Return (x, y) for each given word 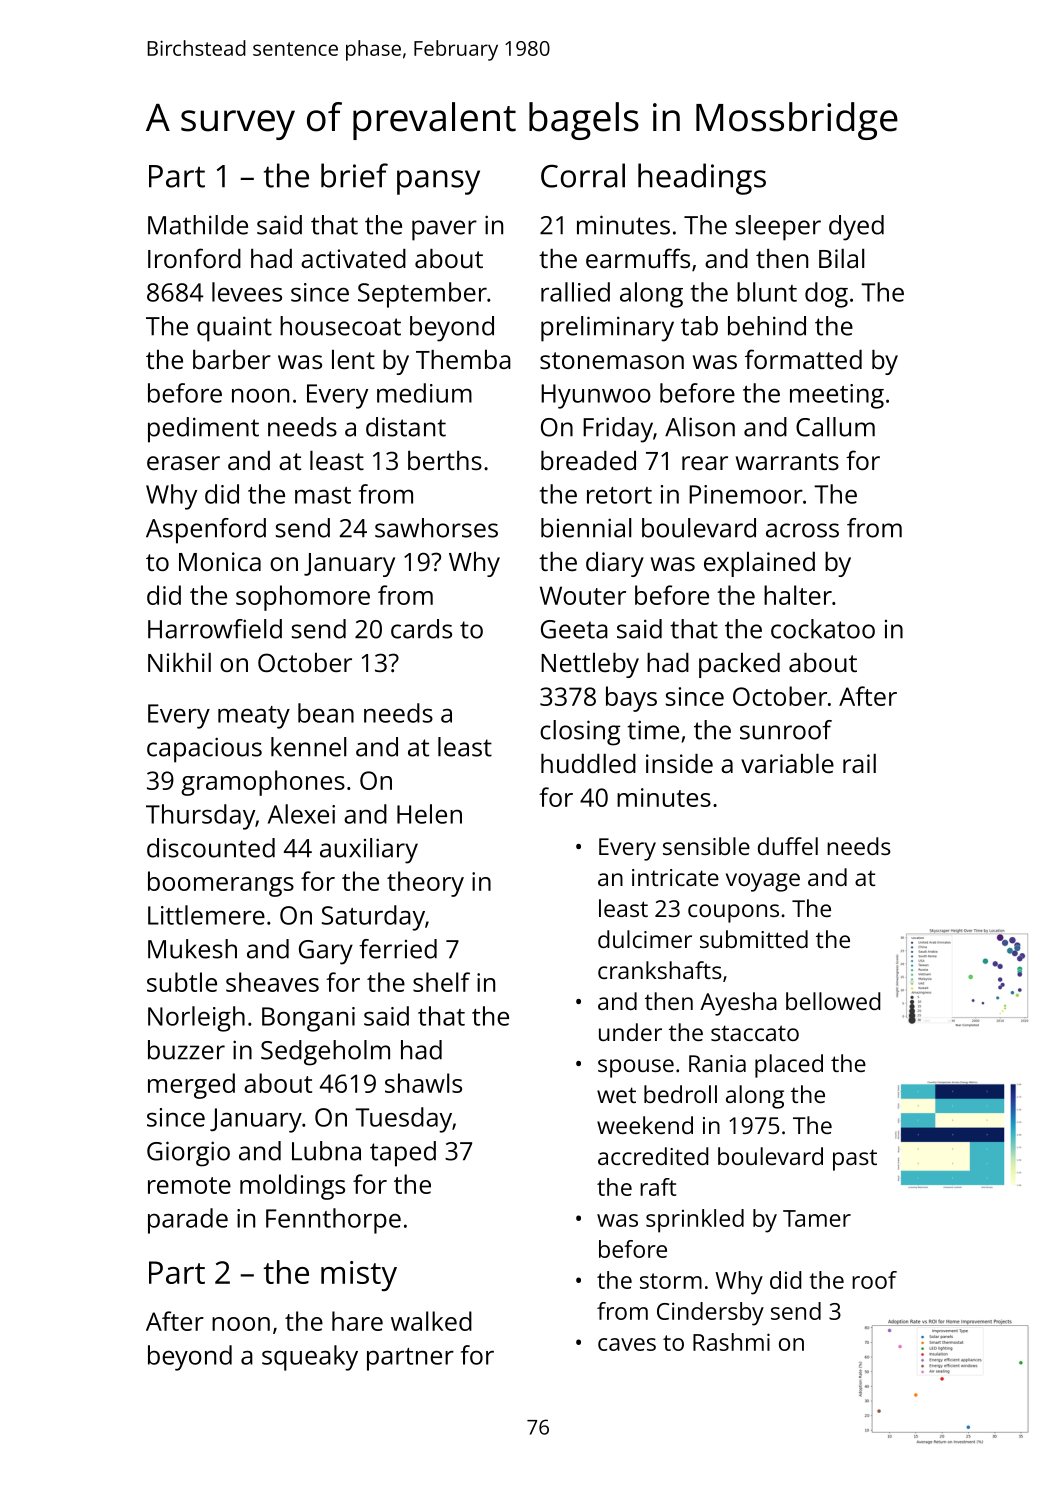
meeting (837, 396)
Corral (583, 175)
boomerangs (221, 884)
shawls (423, 1083)
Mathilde (198, 225)
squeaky (310, 1358)
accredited (653, 1156)
